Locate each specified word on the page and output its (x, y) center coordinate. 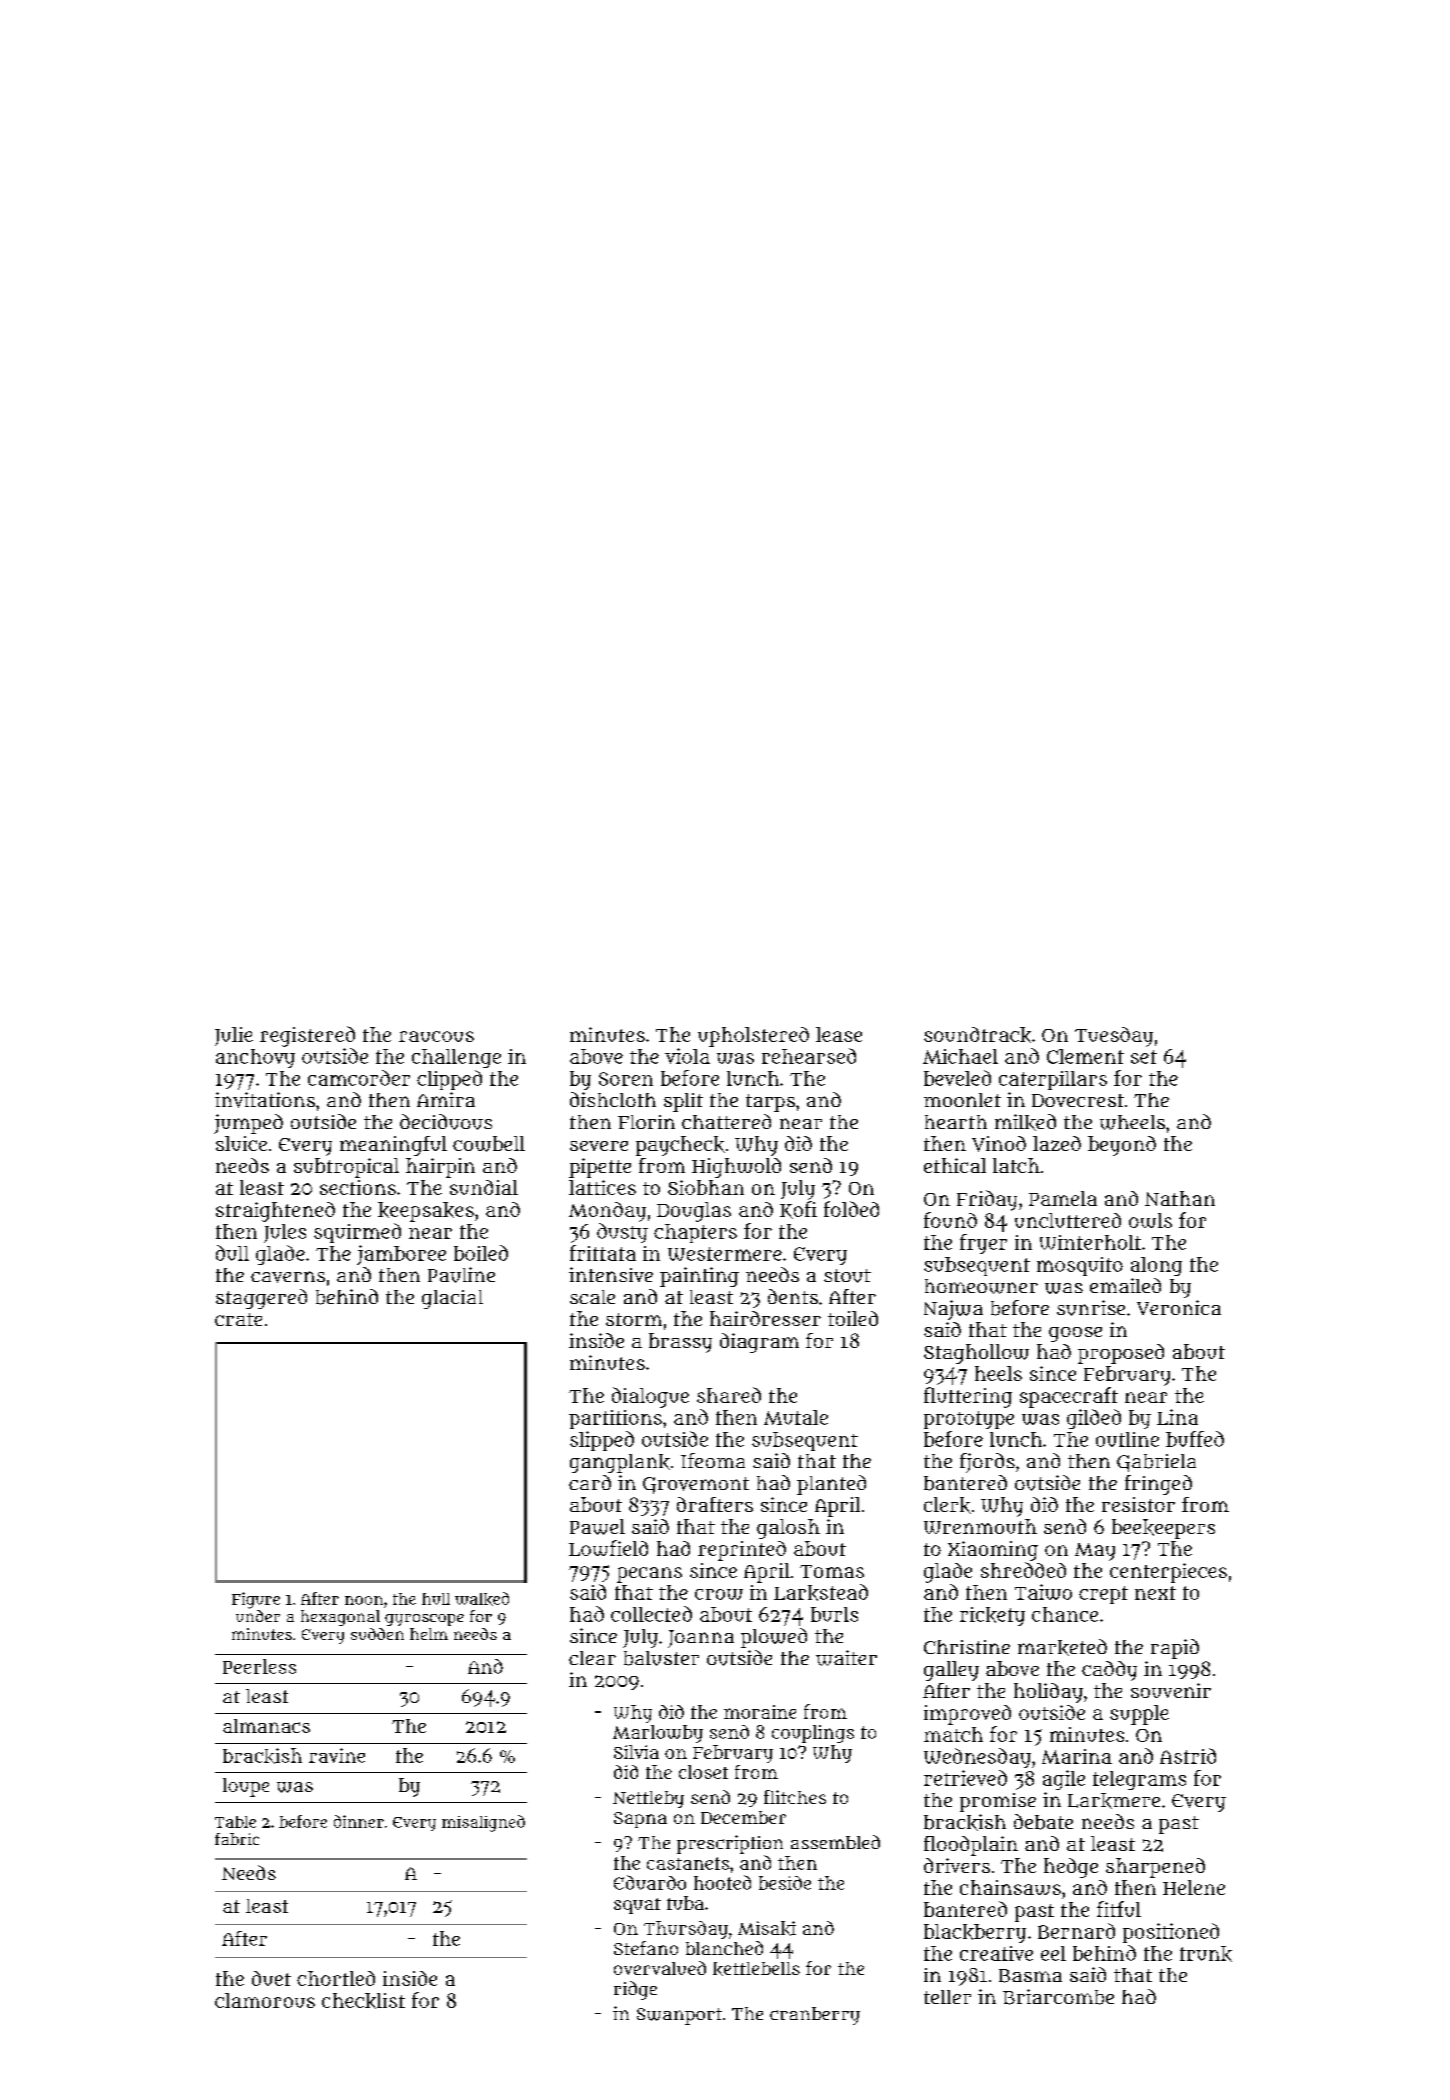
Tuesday (1114, 1037)
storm (634, 1319)
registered (307, 1036)
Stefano (646, 1948)
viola (687, 1056)
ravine (337, 1755)
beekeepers (1163, 1529)
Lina (1177, 1417)
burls (834, 1614)
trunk (1206, 1954)
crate (238, 1319)
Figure (256, 1600)
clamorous (265, 2000)
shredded (1023, 1570)
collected (651, 1614)
